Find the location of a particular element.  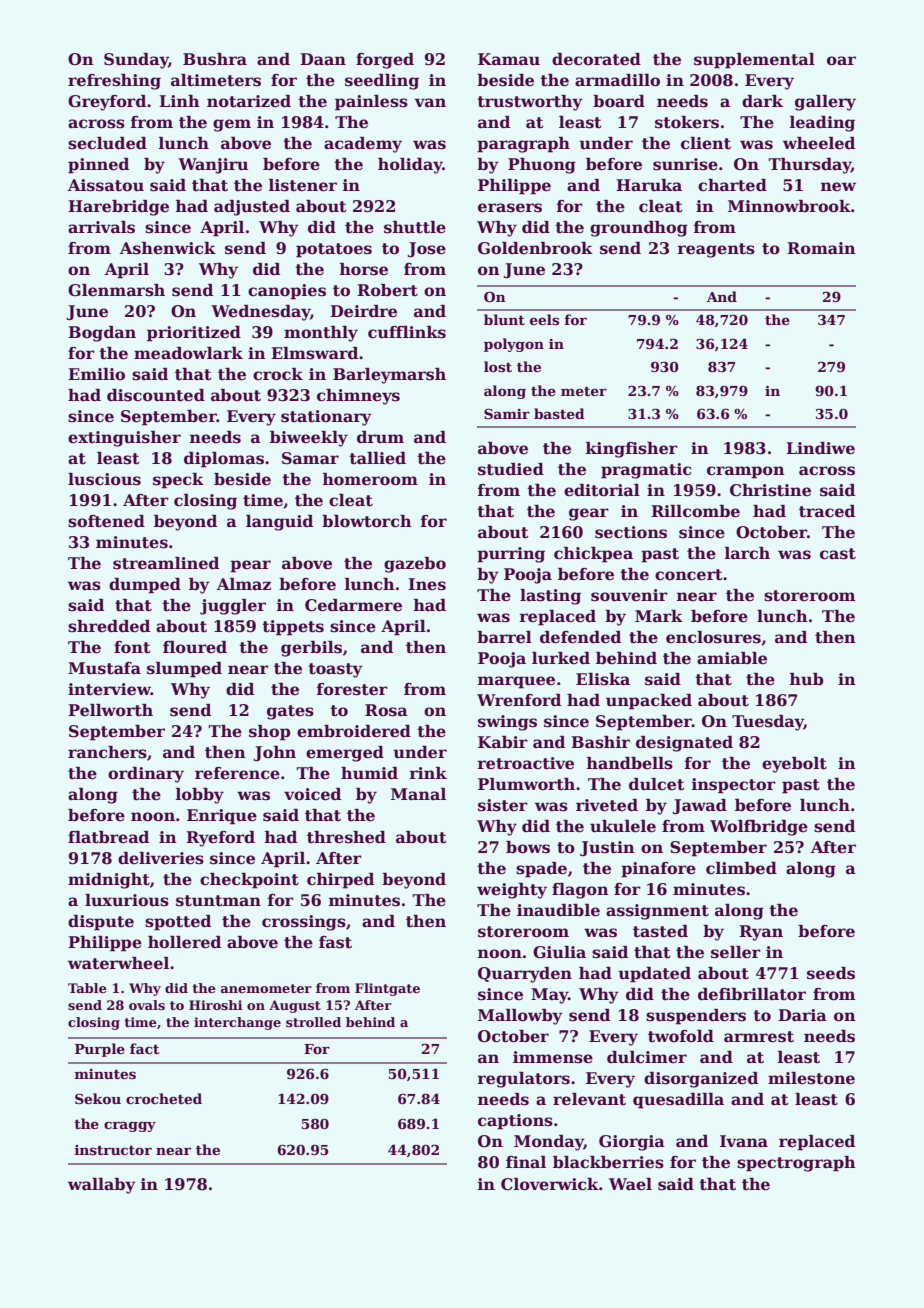

prioritized is located at coordinates (194, 334).
